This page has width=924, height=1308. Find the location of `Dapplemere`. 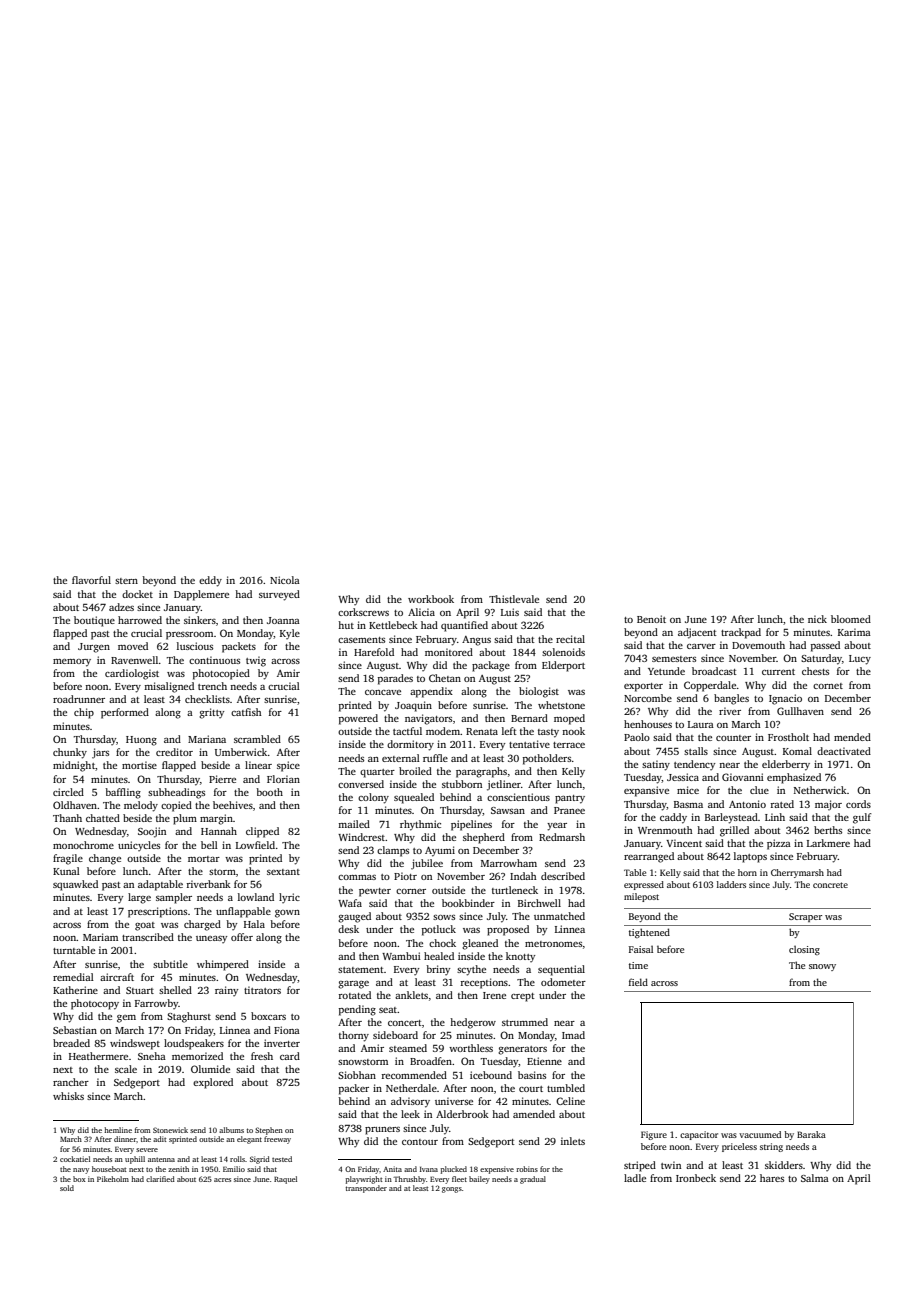

Dapplemere is located at coordinates (201, 595).
